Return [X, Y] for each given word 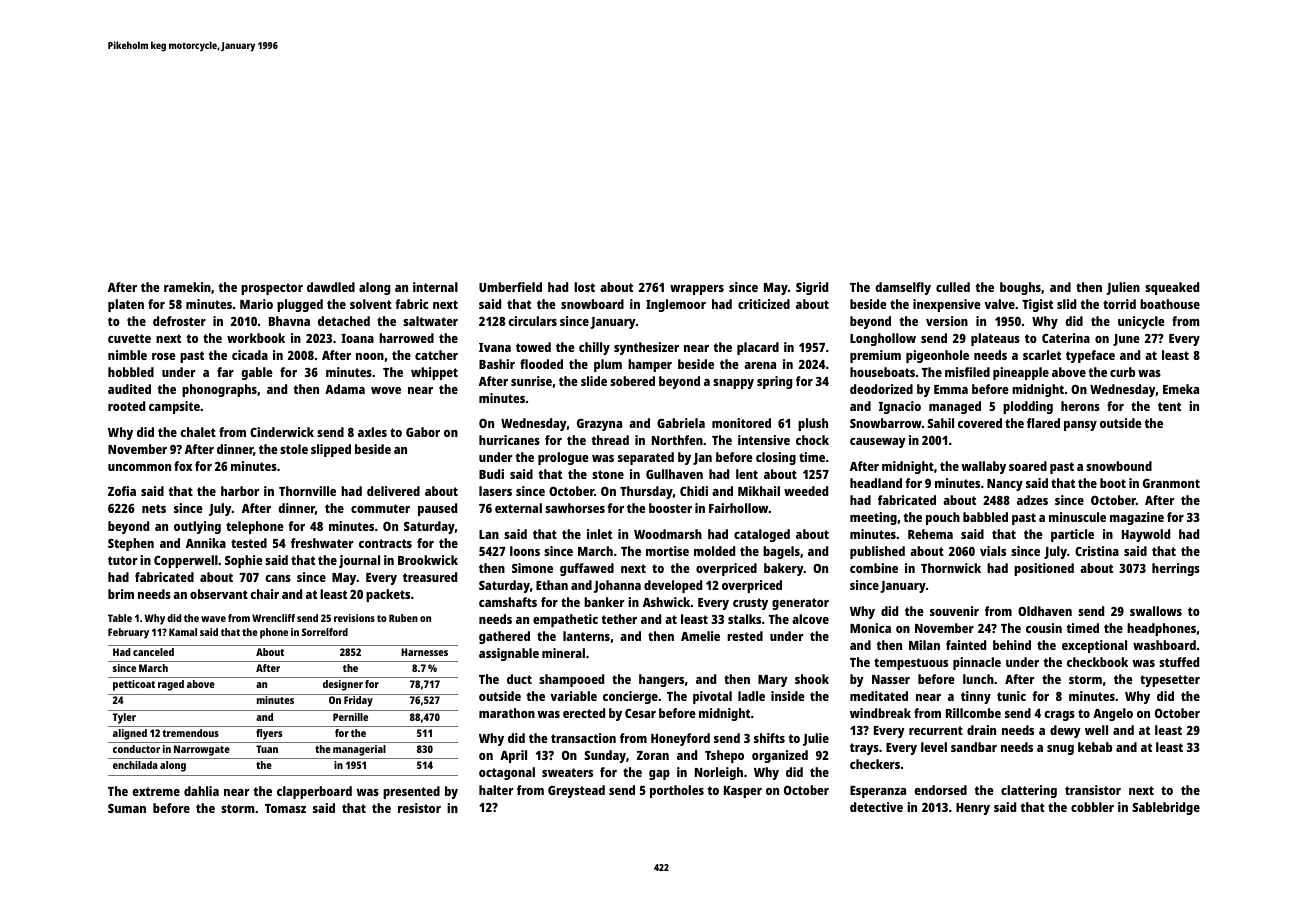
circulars [532, 321]
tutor [122, 560]
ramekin [187, 287]
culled [953, 287]
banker [604, 602]
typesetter [1170, 681]
